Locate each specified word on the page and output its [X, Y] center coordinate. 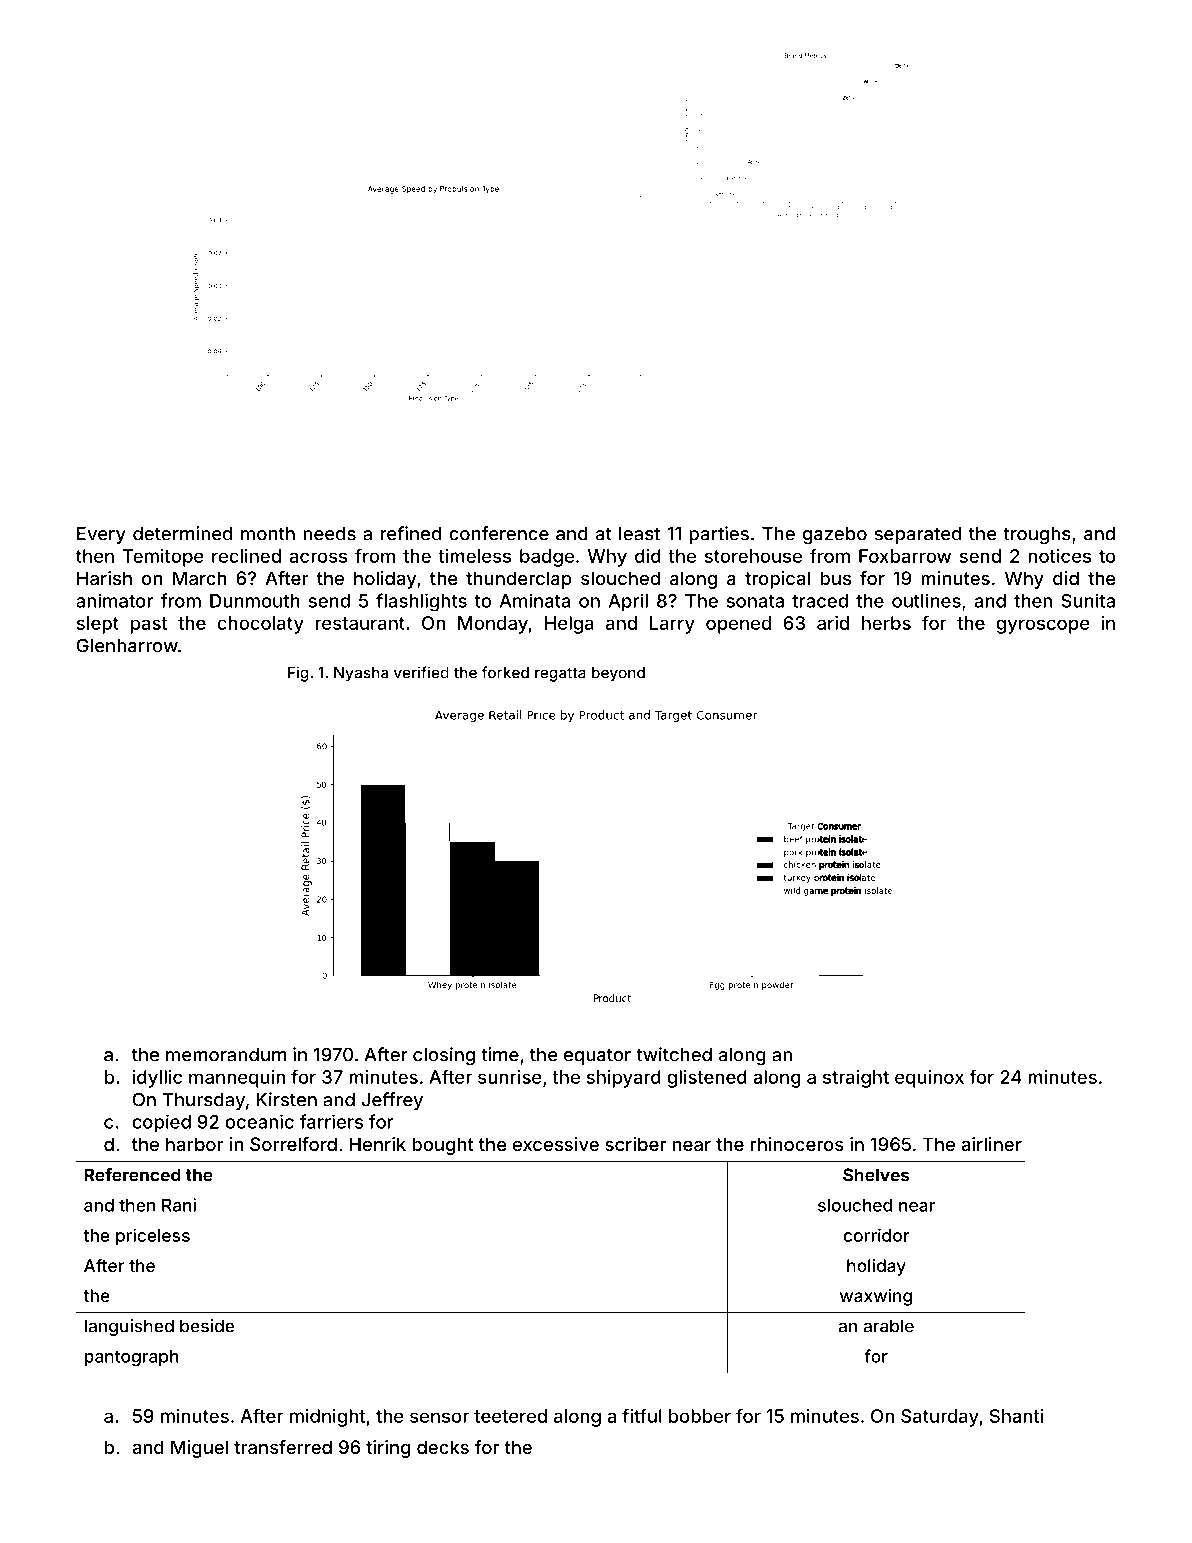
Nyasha [361, 674]
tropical [777, 580]
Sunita [1088, 600]
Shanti [1016, 1416]
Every [101, 535]
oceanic [259, 1121]
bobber [700, 1416]
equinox [929, 1079]
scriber [635, 1144]
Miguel [199, 1449]
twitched [674, 1054]
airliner [991, 1144]
